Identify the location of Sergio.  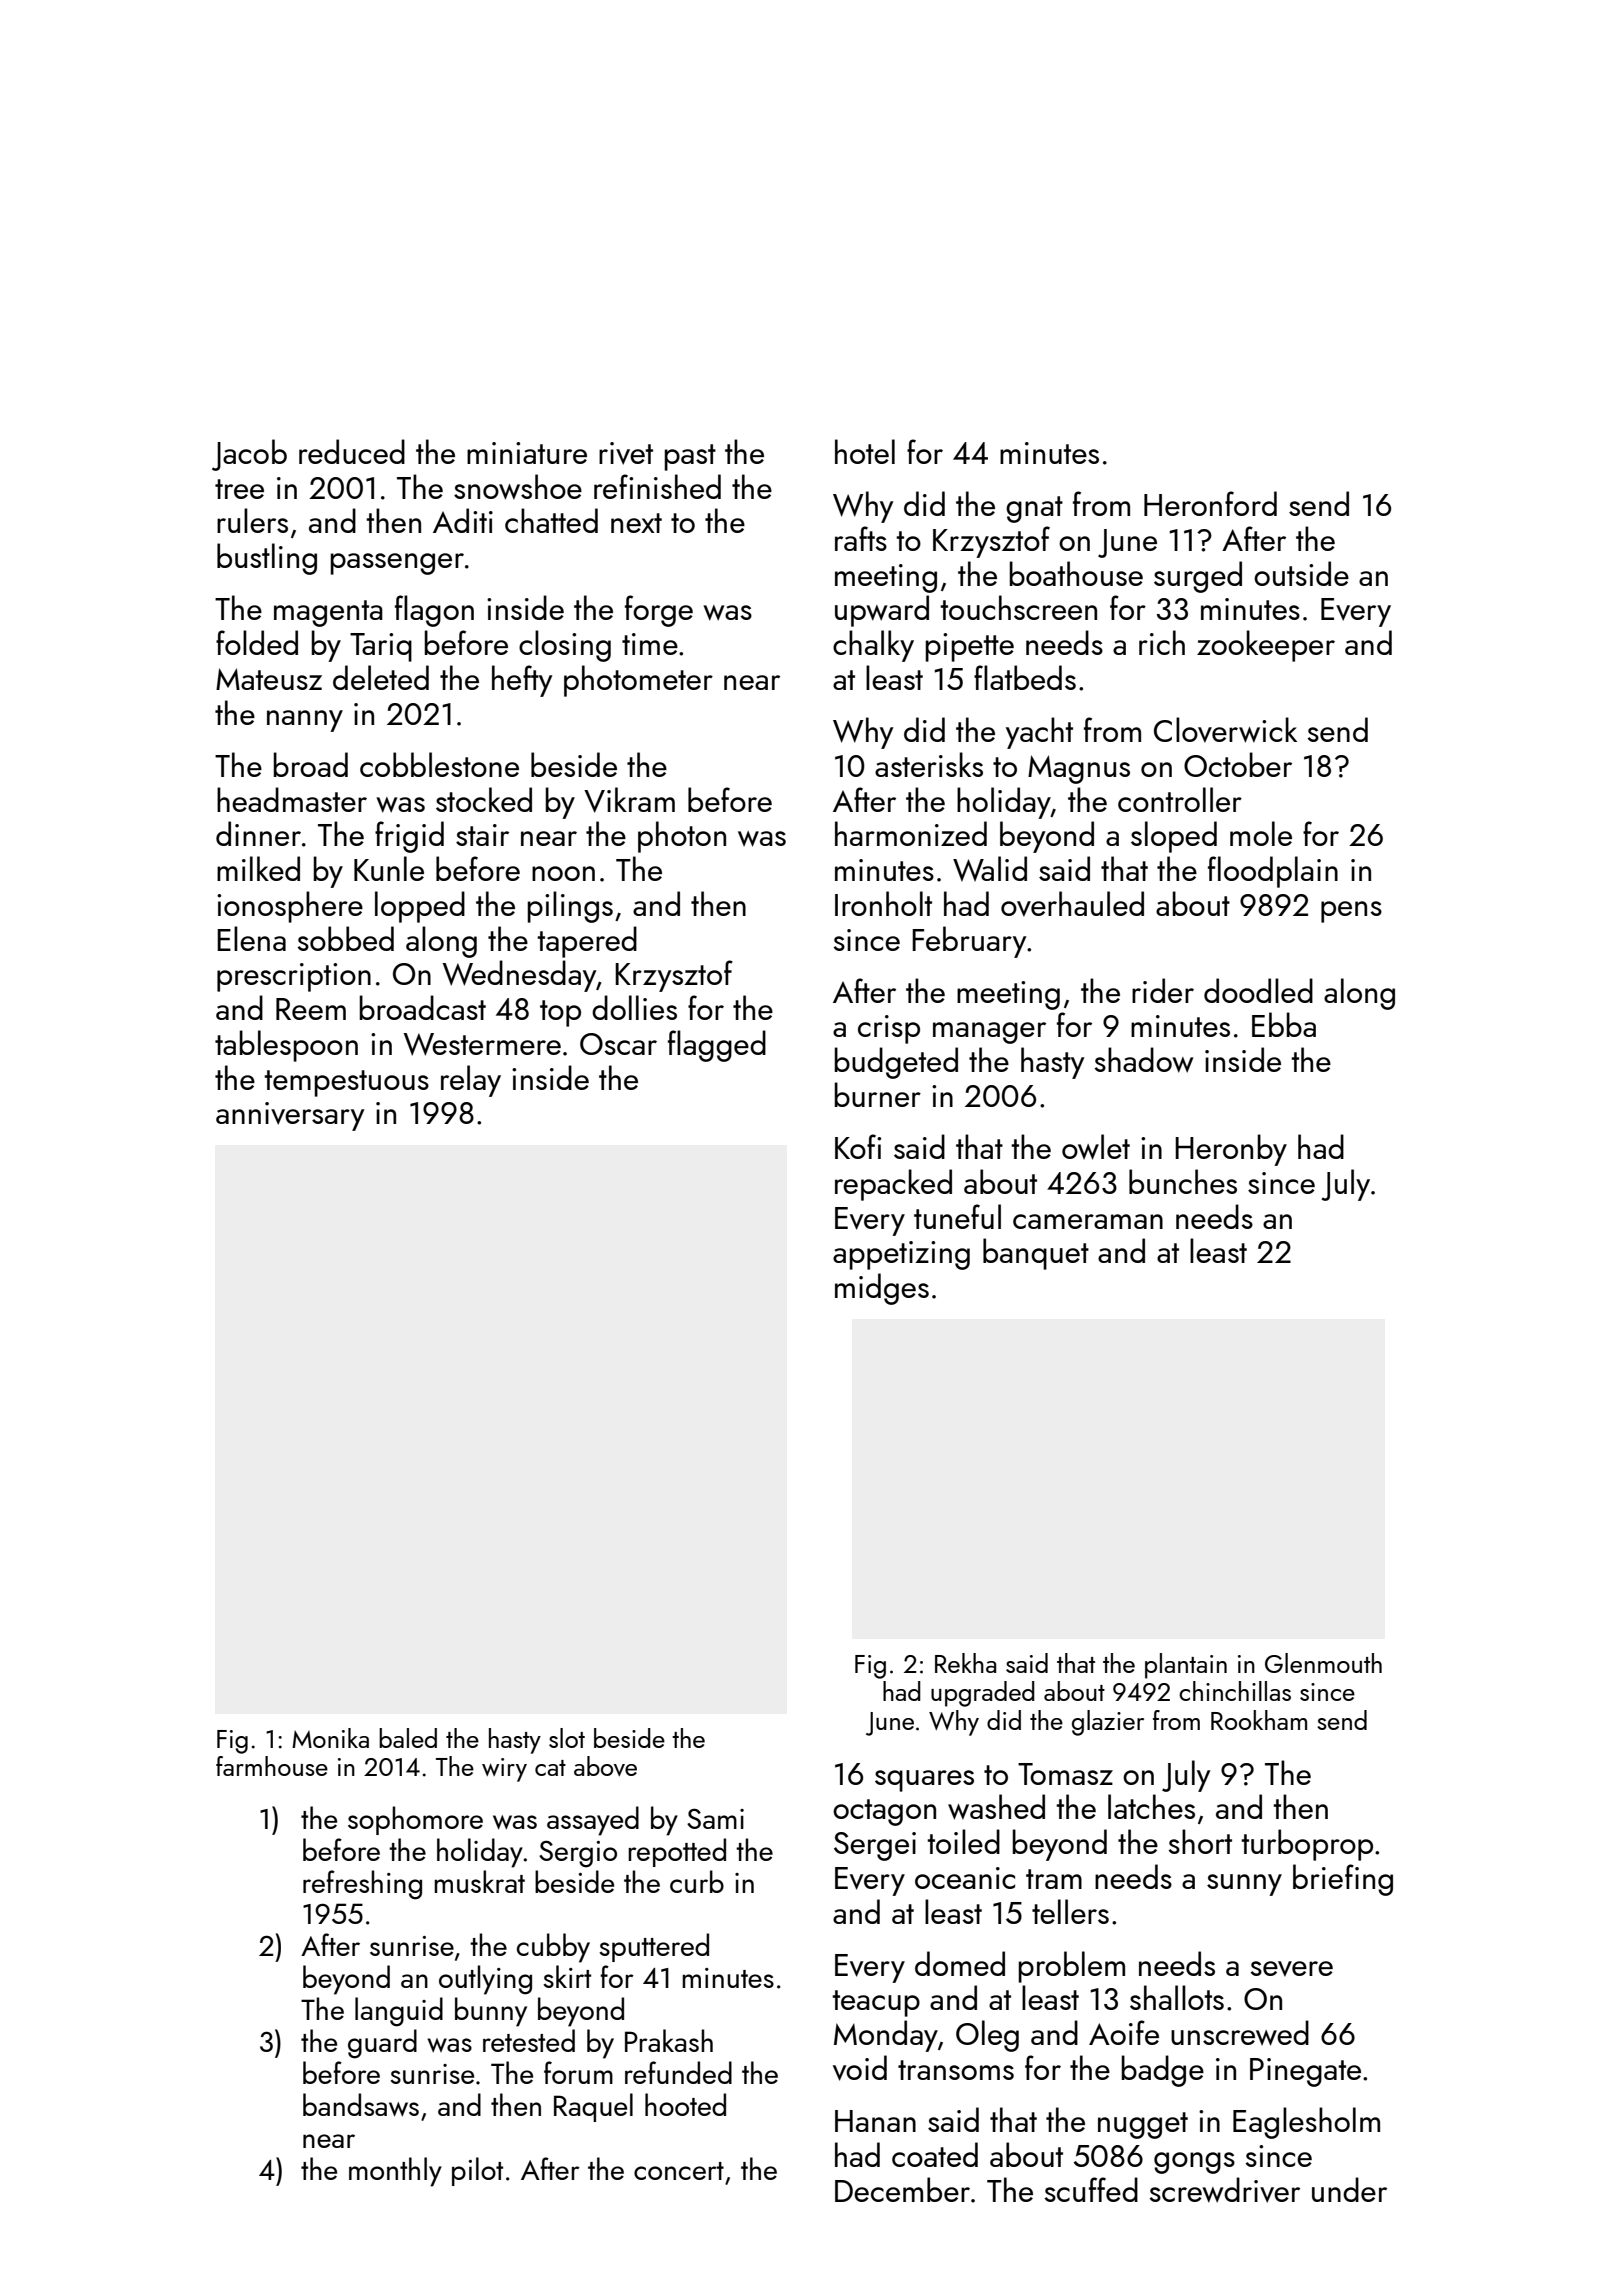
(578, 1854).
